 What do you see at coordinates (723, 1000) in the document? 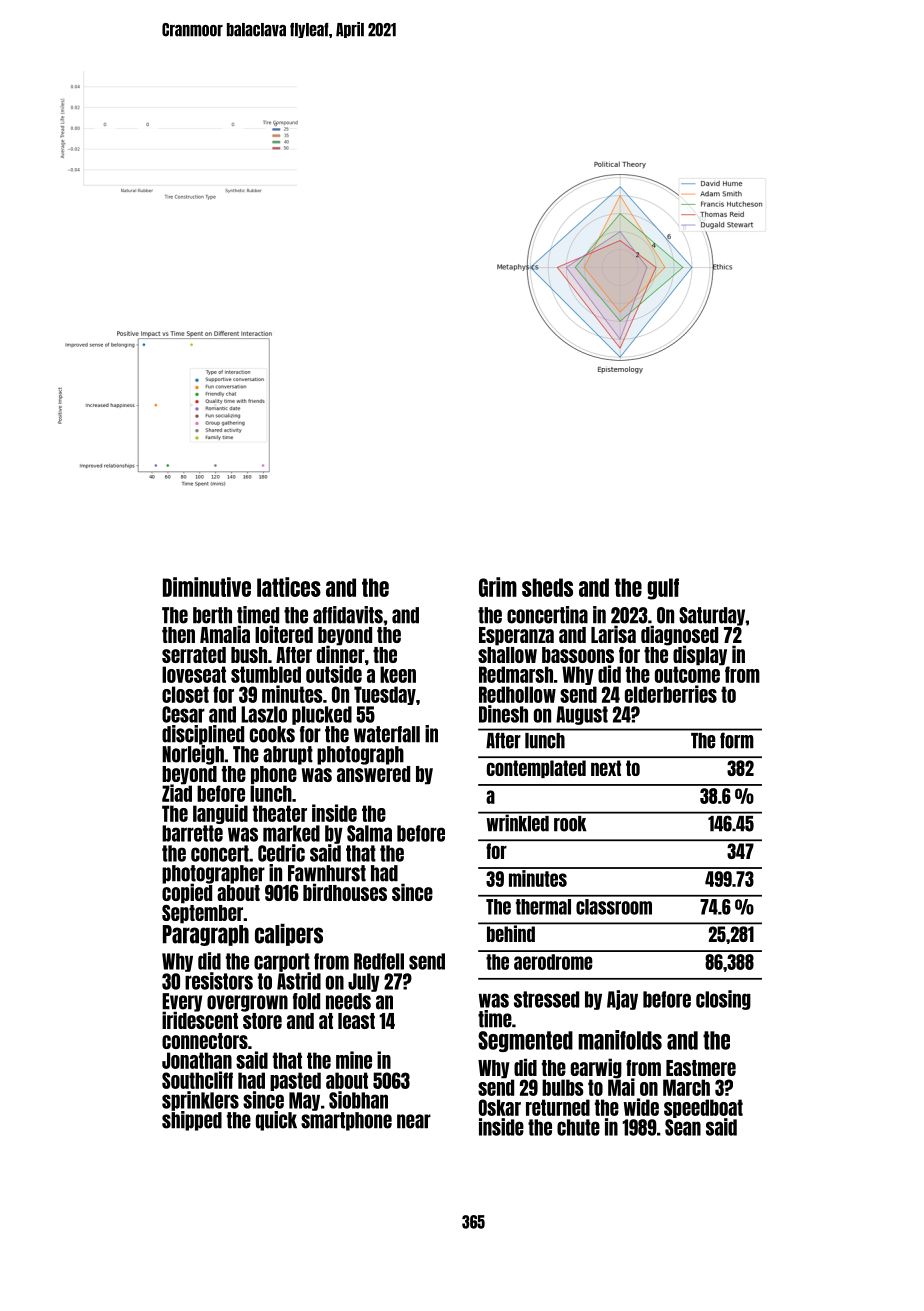
I see `closing` at bounding box center [723, 1000].
